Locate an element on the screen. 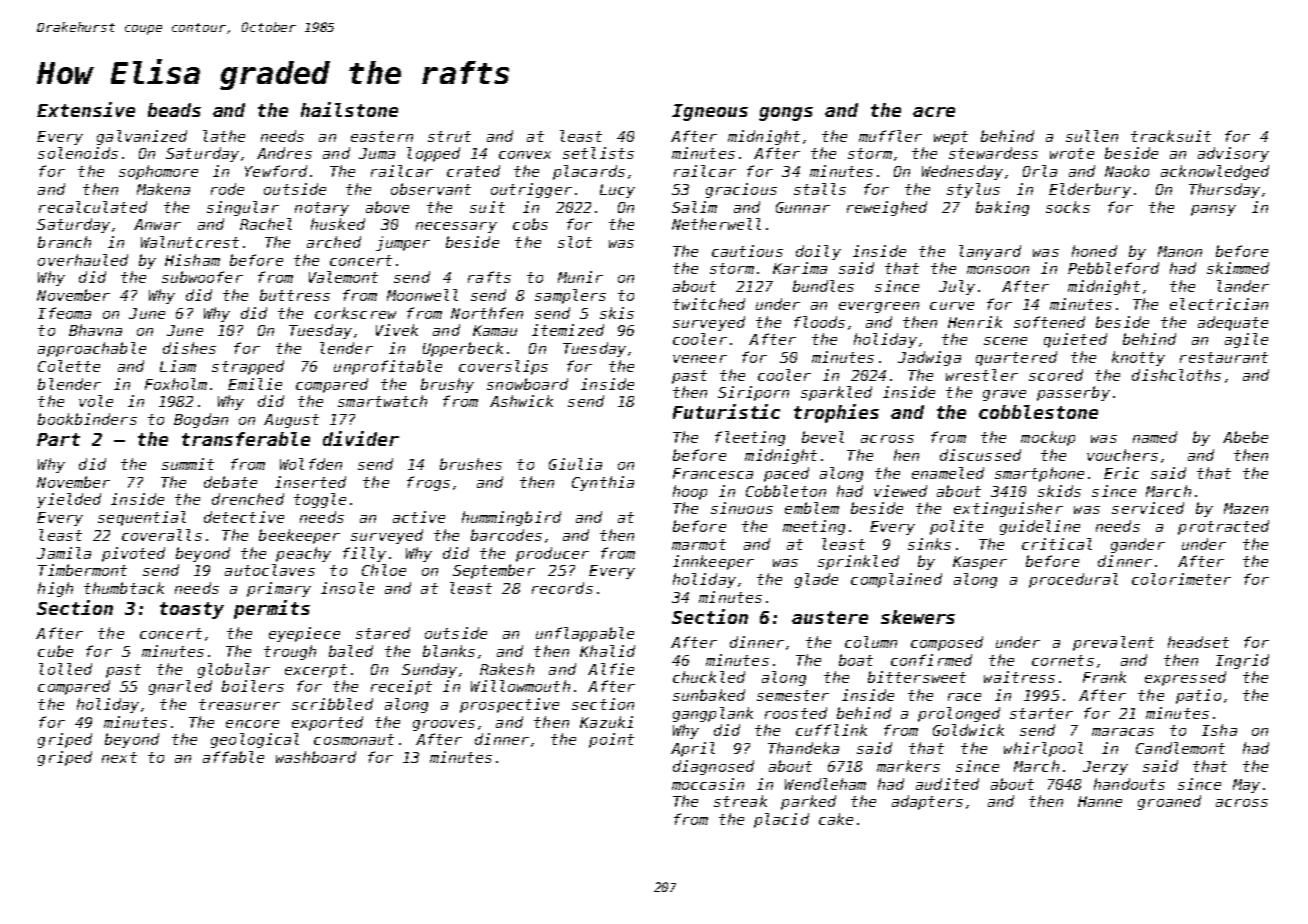 The height and width of the screenshot is (924, 1308). gongs is located at coordinates (786, 114).
